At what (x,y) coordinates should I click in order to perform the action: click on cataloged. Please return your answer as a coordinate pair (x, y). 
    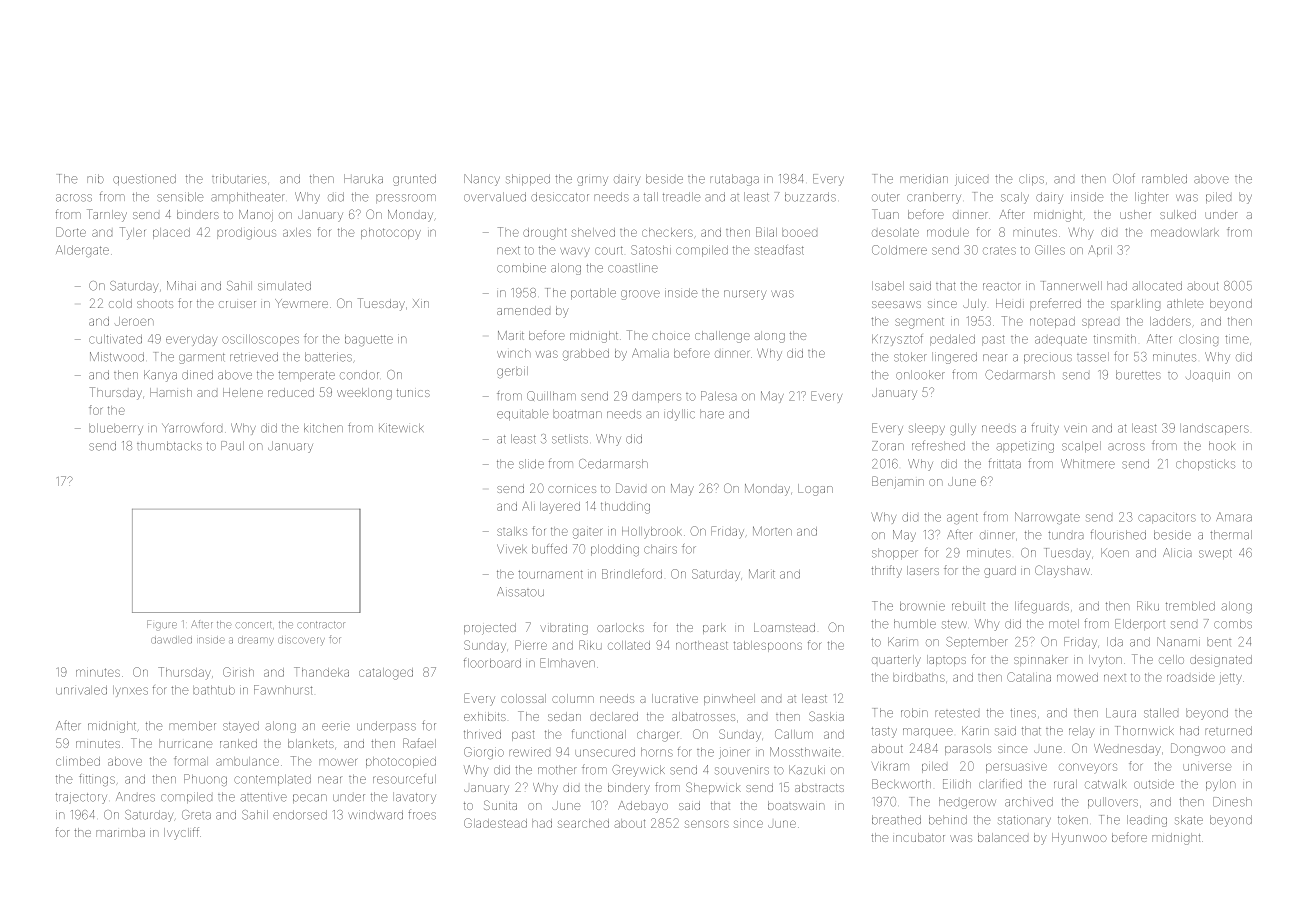
    Looking at the image, I should click on (386, 674).
